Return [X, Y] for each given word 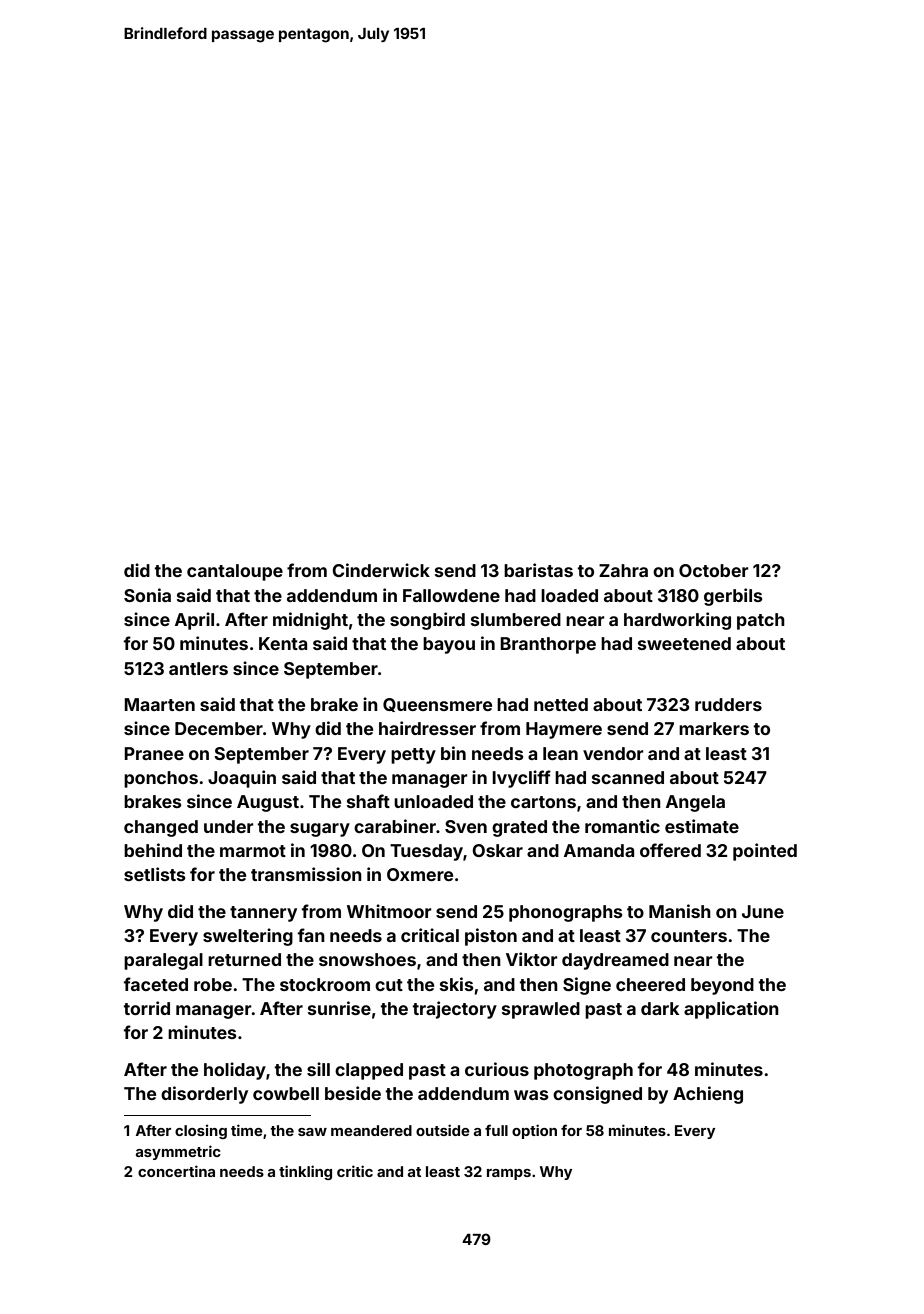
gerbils [733, 597]
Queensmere [437, 705]
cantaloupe [235, 572]
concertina [176, 1171]
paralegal [163, 961]
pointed [765, 852]
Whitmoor [389, 911]
